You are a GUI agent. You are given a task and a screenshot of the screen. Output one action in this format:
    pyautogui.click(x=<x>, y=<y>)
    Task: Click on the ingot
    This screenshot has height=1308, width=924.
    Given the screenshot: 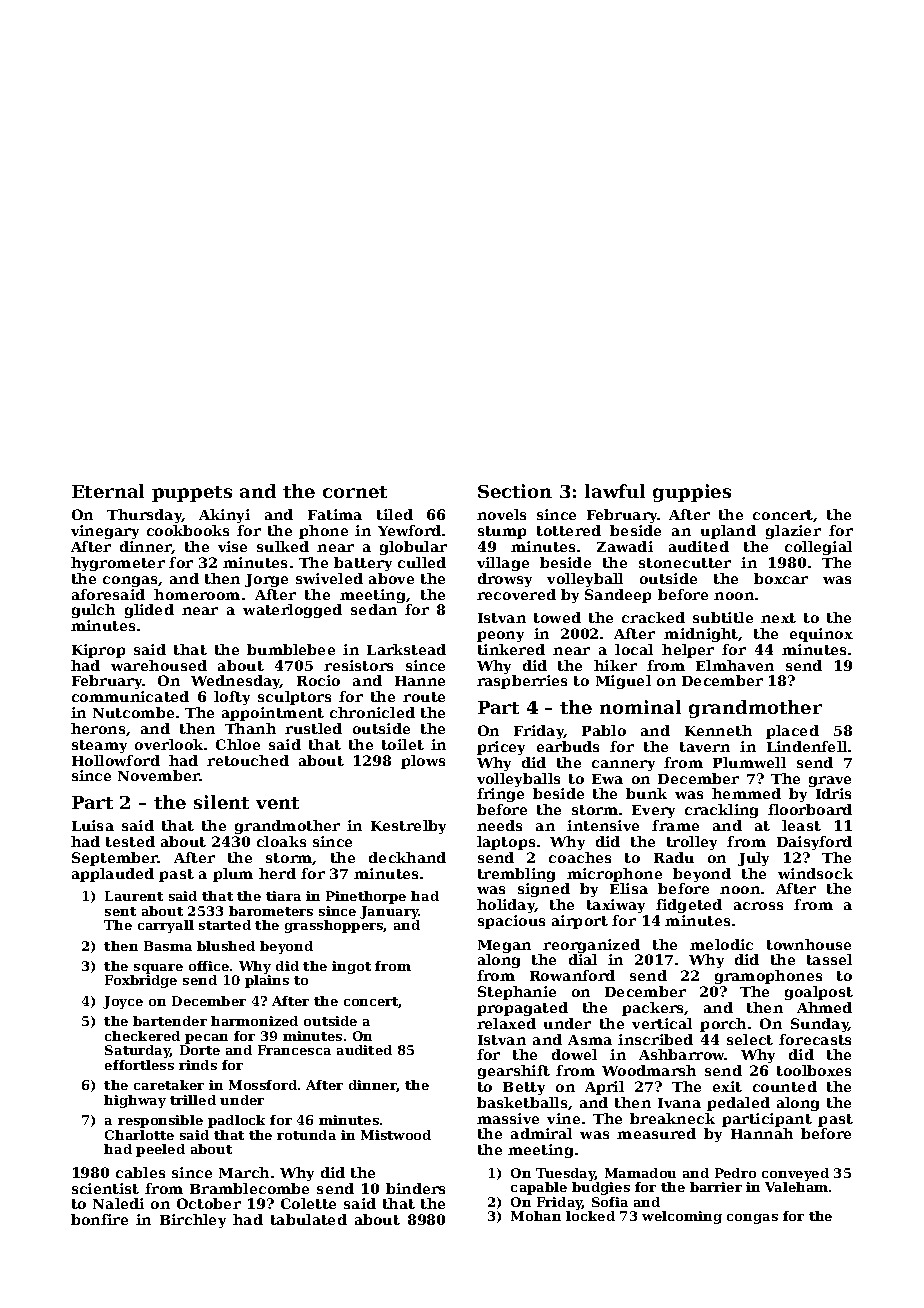 What is the action you would take?
    pyautogui.click(x=351, y=967)
